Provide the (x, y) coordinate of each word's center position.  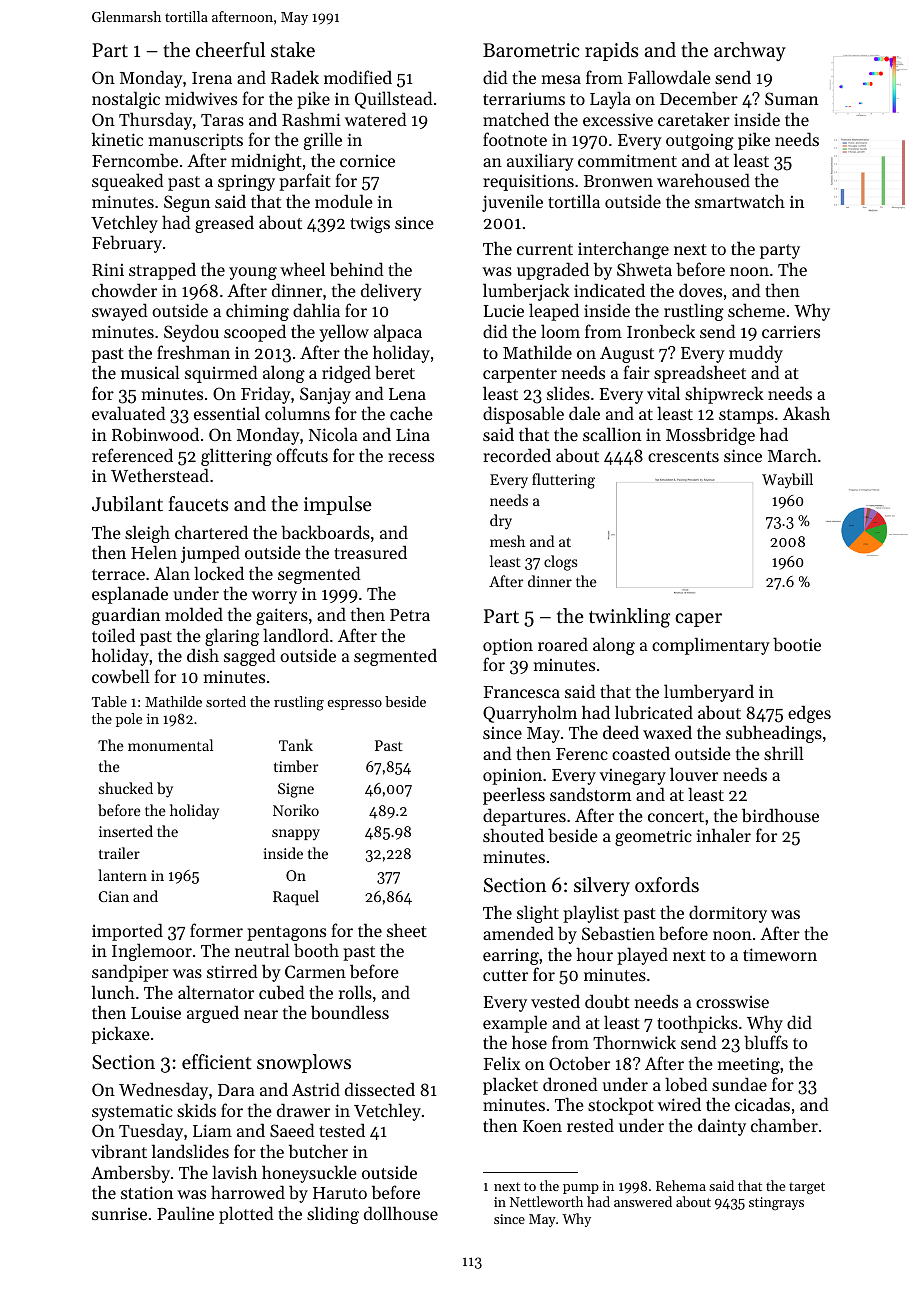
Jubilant (127, 504)
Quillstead (394, 100)
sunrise (119, 1213)
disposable (523, 415)
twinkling (629, 618)
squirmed (221, 374)
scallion (612, 434)
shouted (513, 835)
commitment (627, 160)
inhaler (724, 835)
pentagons (286, 933)
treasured (370, 552)
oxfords (667, 885)
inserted (126, 831)
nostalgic (126, 100)
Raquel (296, 898)
